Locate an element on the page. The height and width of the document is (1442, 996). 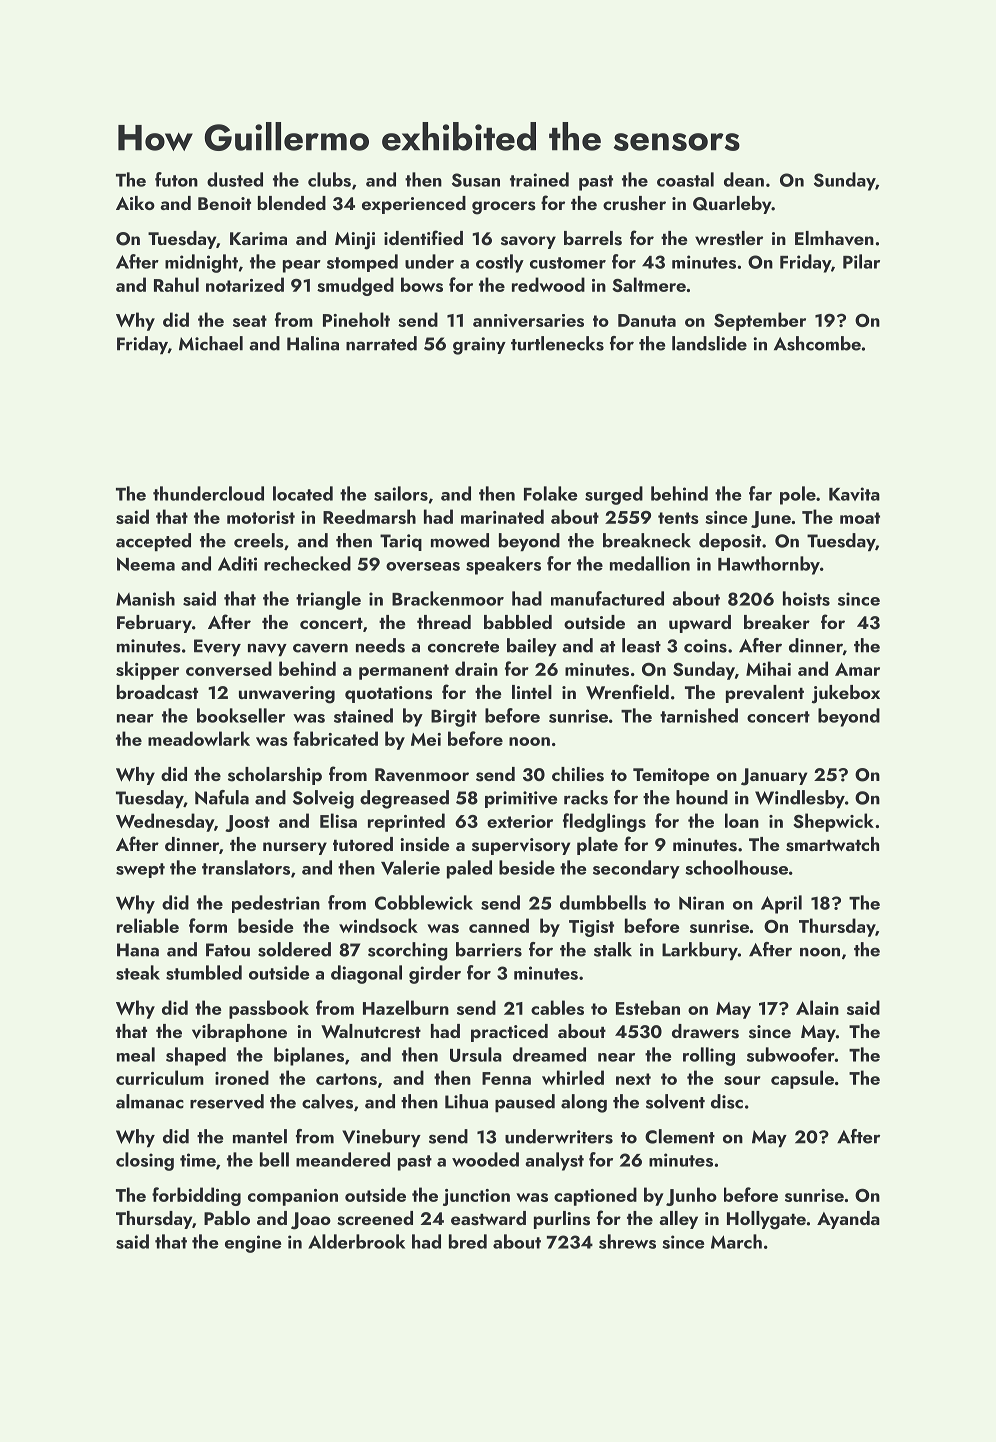
Michael is located at coordinates (211, 343).
